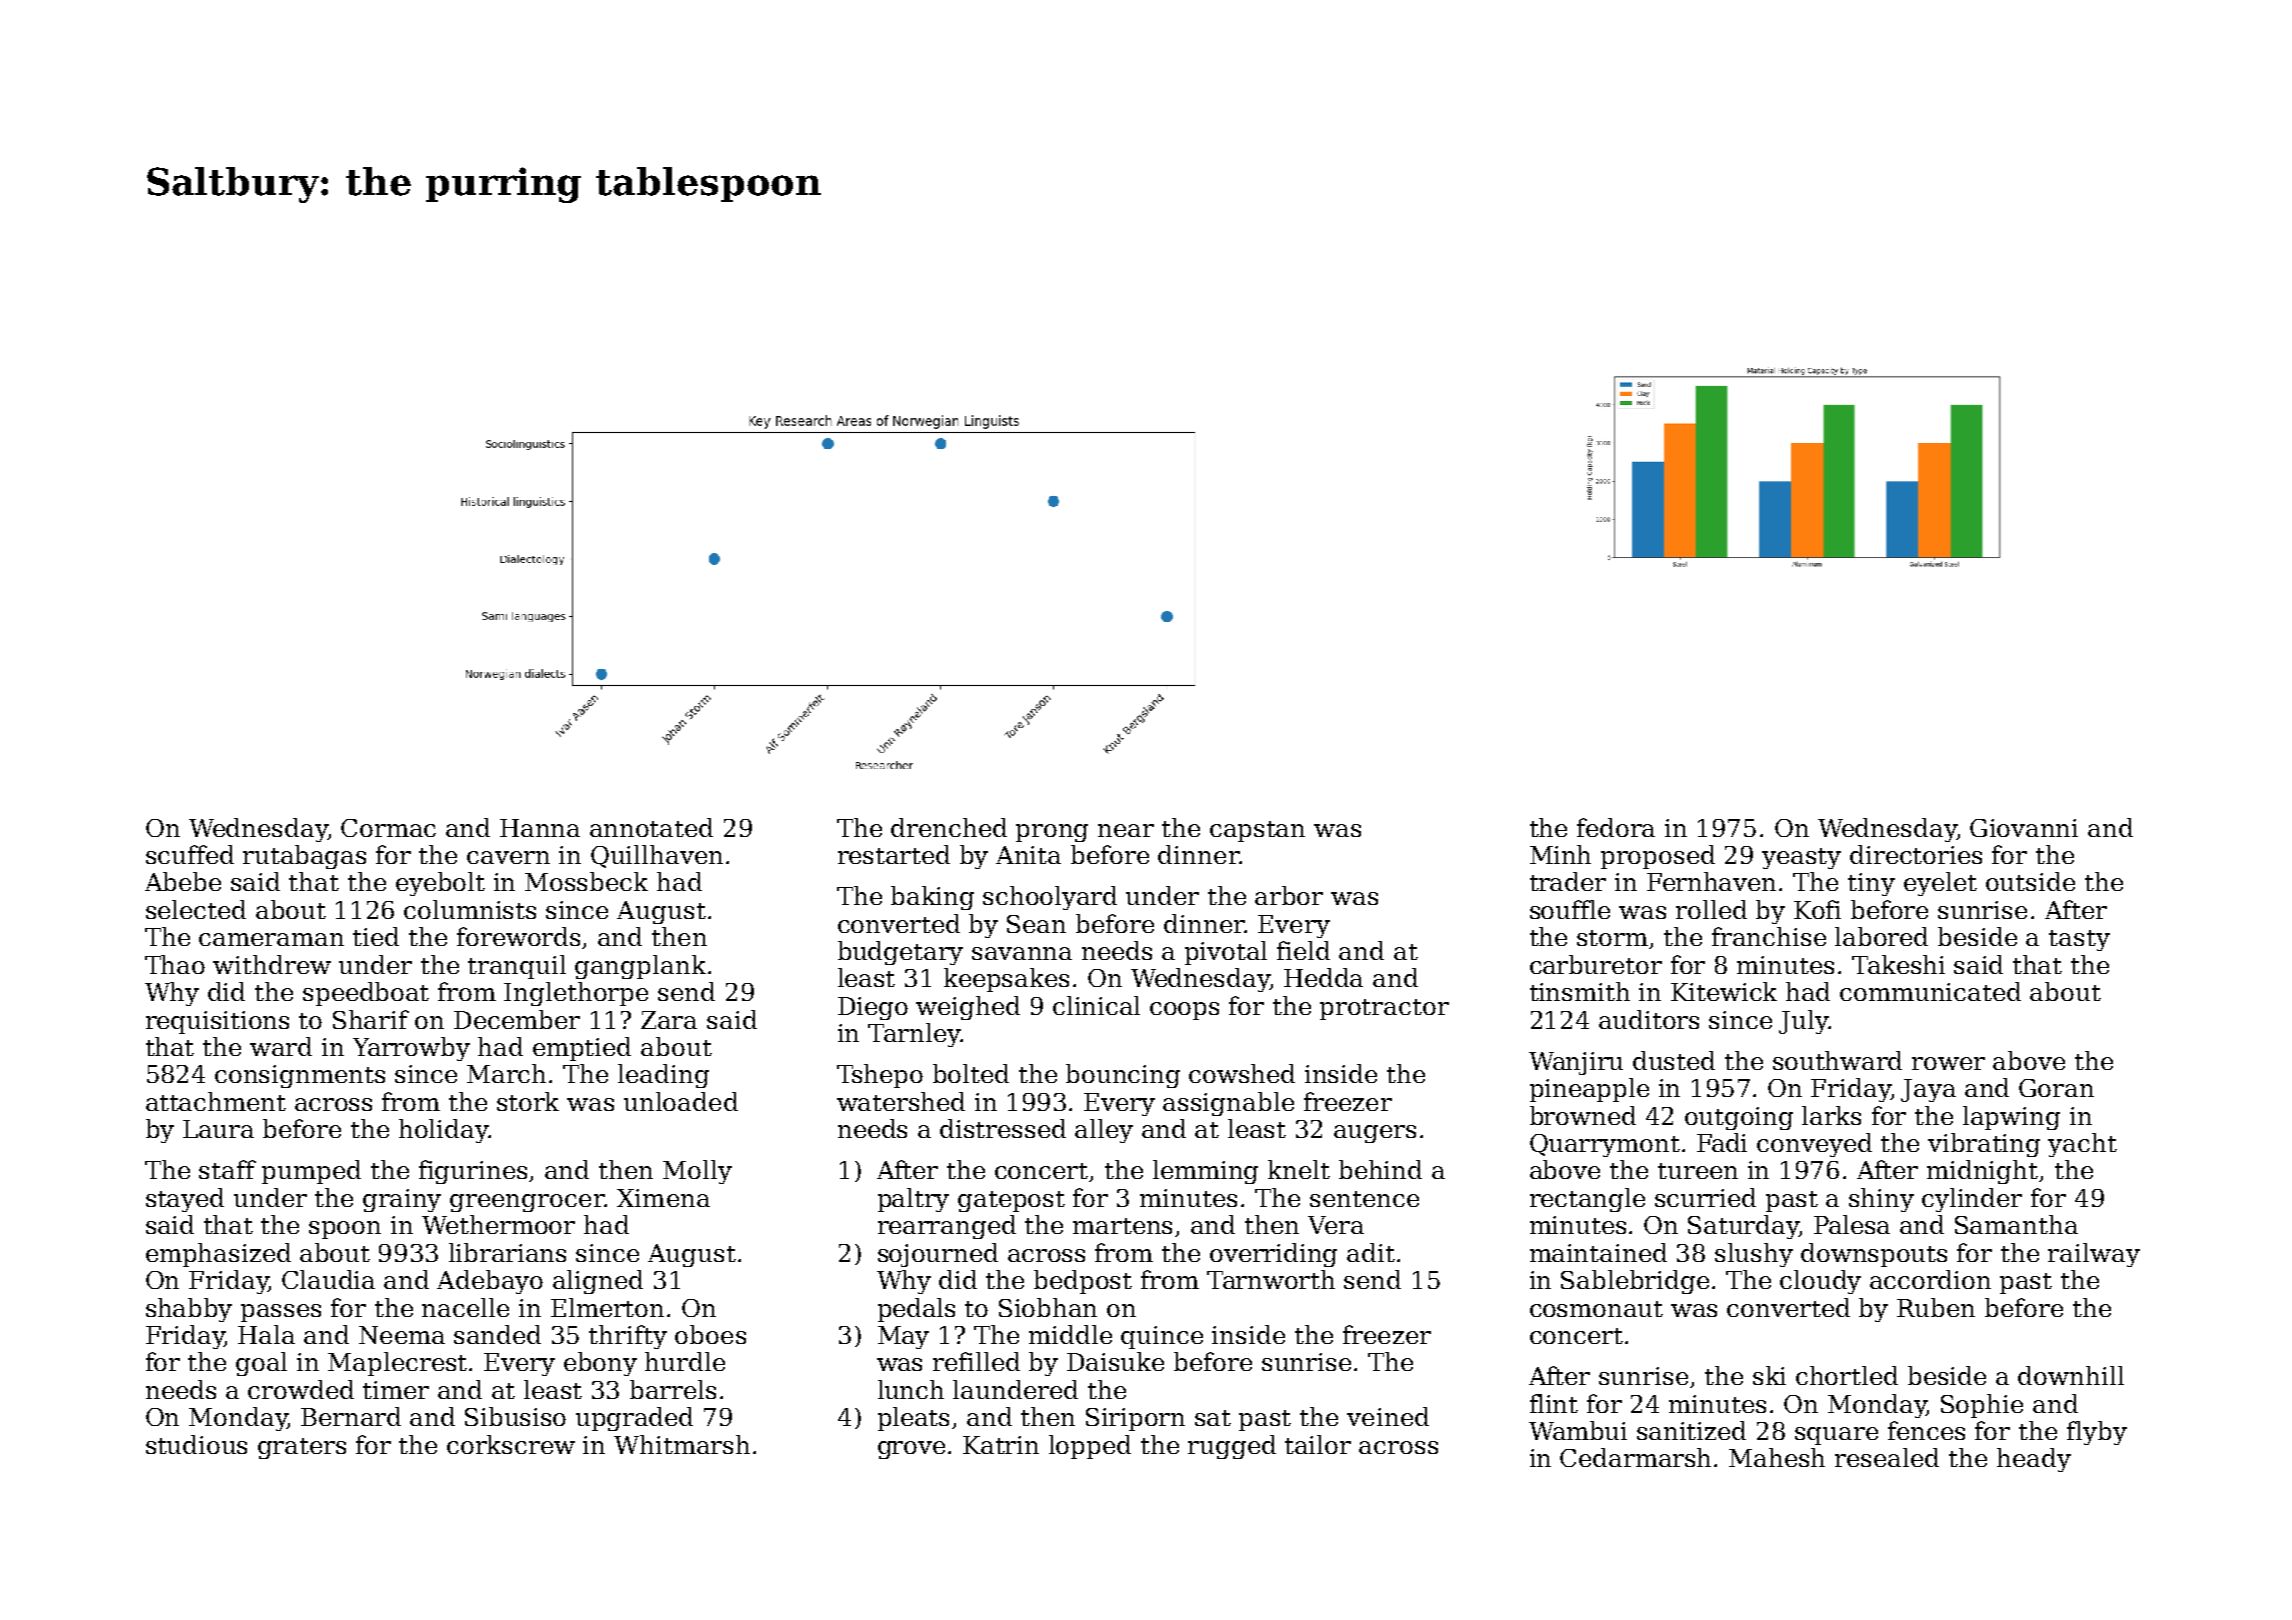  What do you see at coordinates (511, 1444) in the screenshot?
I see `corkscrew` at bounding box center [511, 1444].
